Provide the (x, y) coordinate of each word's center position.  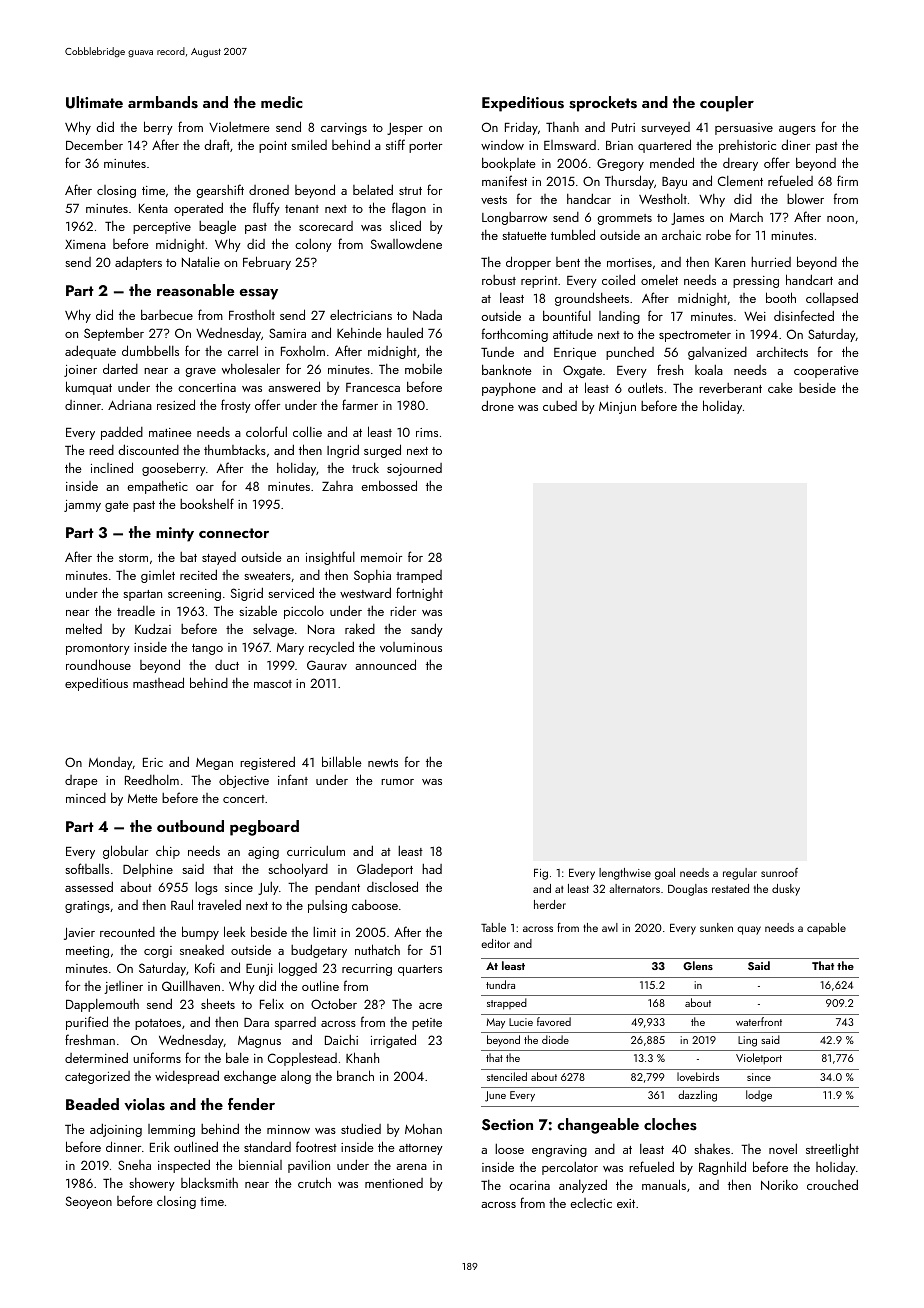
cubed (560, 406)
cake (780, 388)
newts (383, 763)
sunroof (779, 872)
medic (282, 102)
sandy (427, 630)
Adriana (130, 405)
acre (430, 1006)
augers (797, 130)
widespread (187, 1077)
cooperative (826, 372)
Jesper (405, 129)
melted (84, 628)
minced (86, 798)
